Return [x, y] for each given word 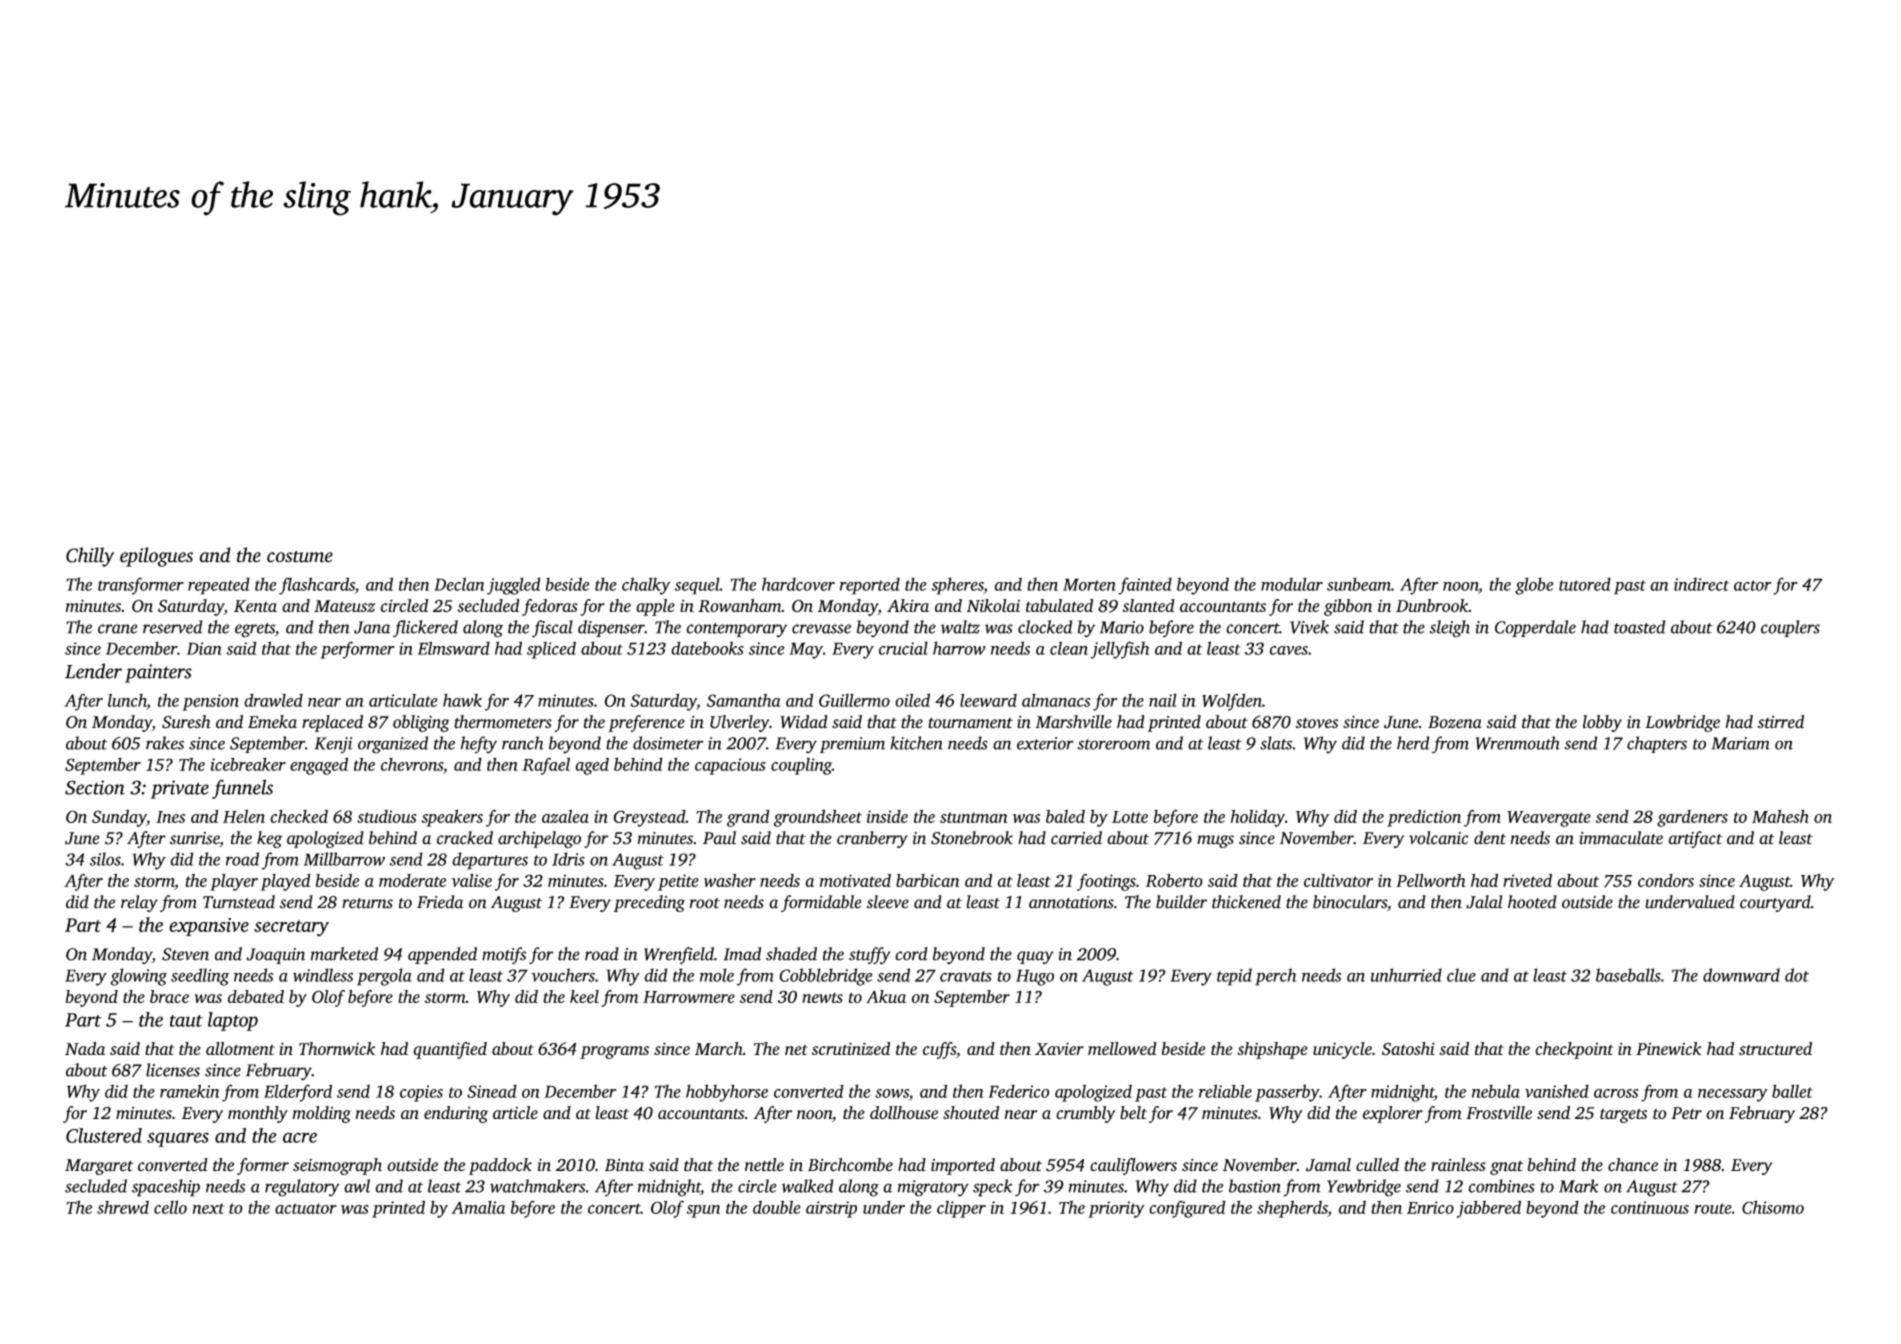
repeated [219, 586]
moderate [412, 880]
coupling [801, 766]
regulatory [302, 1188]
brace [169, 996]
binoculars [1350, 902]
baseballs [1628, 975]
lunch [127, 700]
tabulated [1059, 605]
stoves [1316, 723]
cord [911, 954]
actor [1752, 585]
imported [963, 1166]
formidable [821, 903]
